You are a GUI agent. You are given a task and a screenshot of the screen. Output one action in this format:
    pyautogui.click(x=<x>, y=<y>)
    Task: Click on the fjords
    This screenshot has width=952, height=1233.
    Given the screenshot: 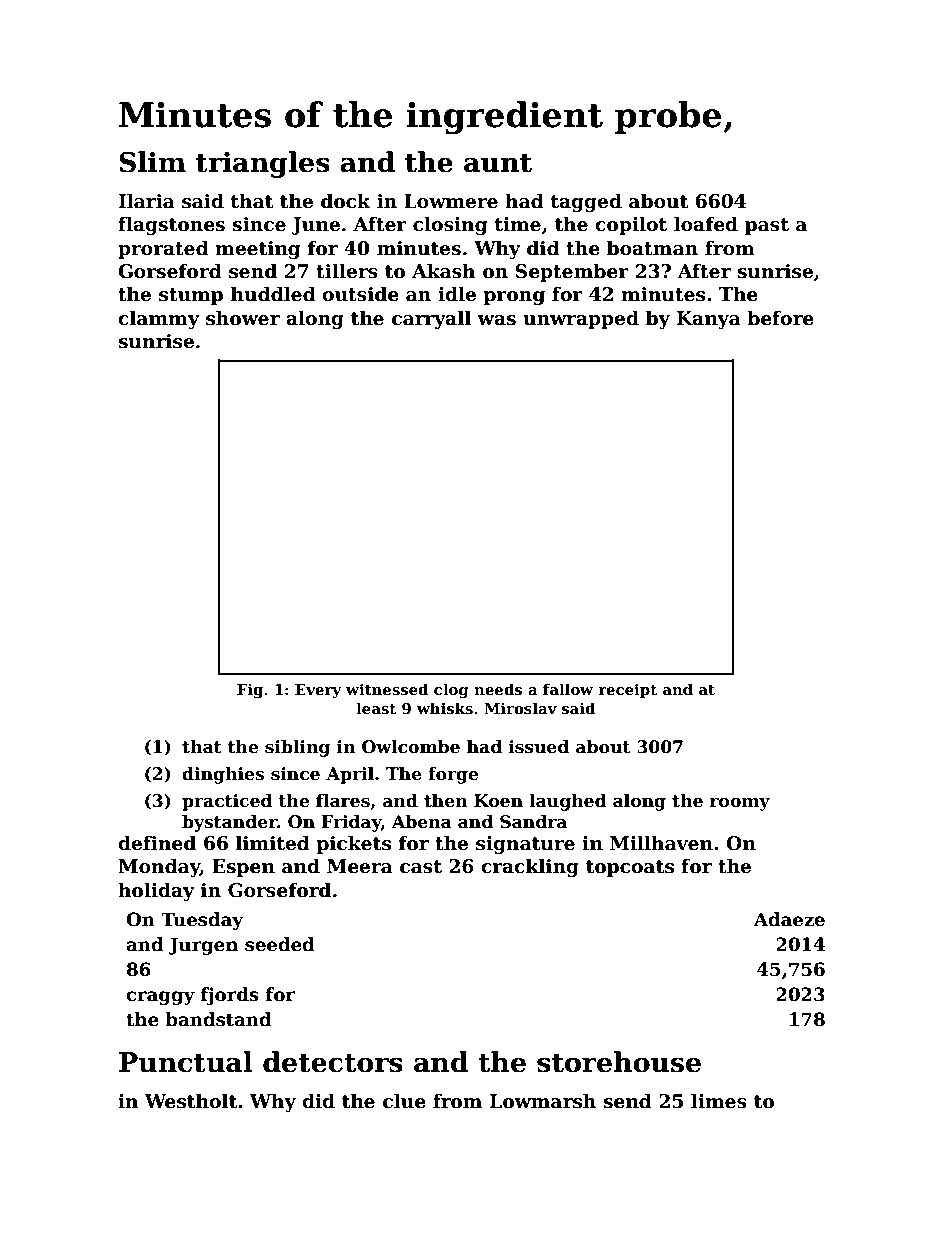 What is the action you would take?
    pyautogui.click(x=230, y=996)
